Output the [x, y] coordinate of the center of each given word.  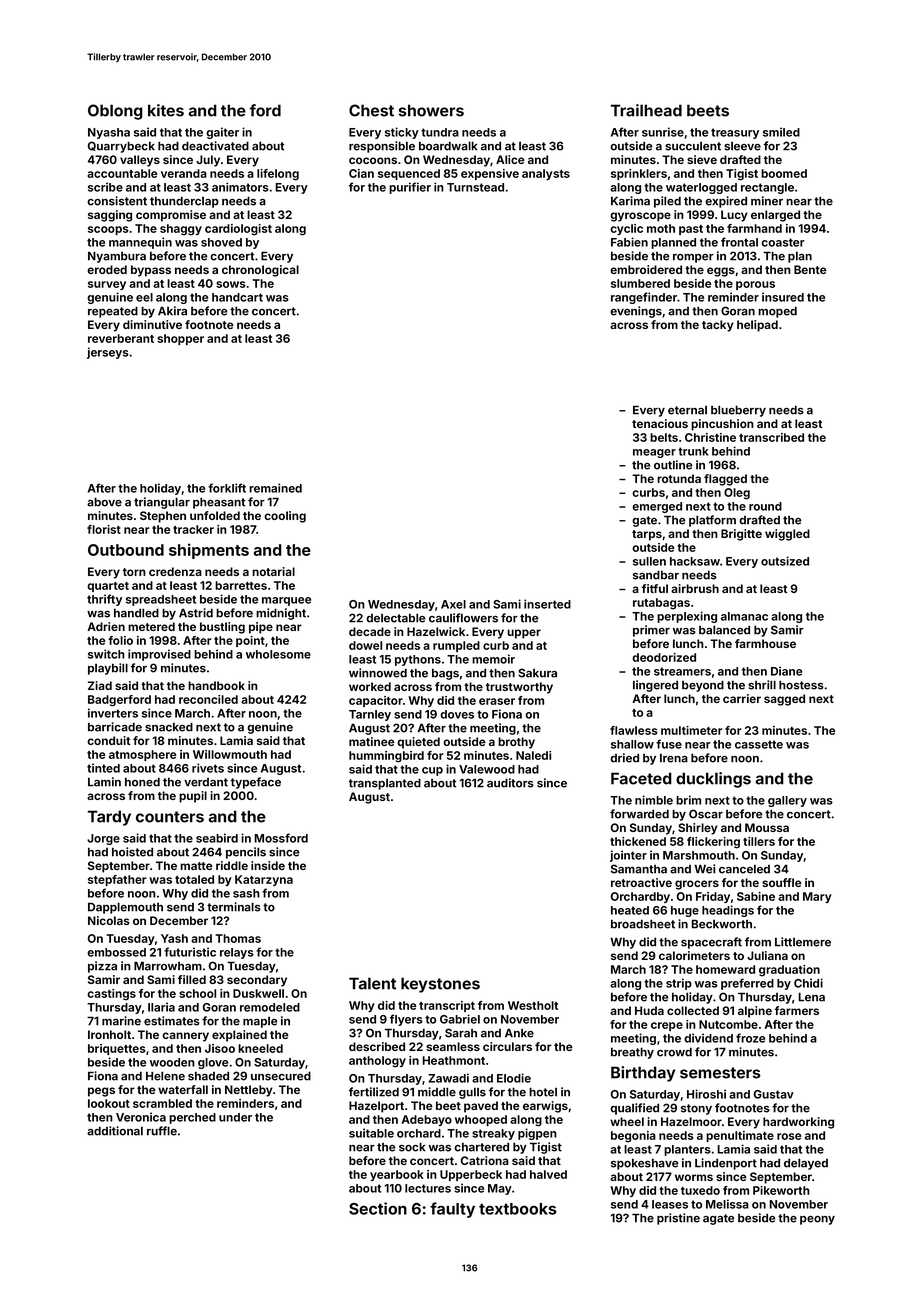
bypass [151, 271]
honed [142, 782]
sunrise [663, 132]
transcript [447, 1006]
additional [115, 1131]
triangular [162, 503]
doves [457, 714]
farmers [797, 1010]
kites [166, 110]
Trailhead [646, 110]
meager [654, 453]
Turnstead [475, 187]
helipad [757, 326]
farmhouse [765, 643]
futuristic [190, 952]
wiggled [787, 535]
